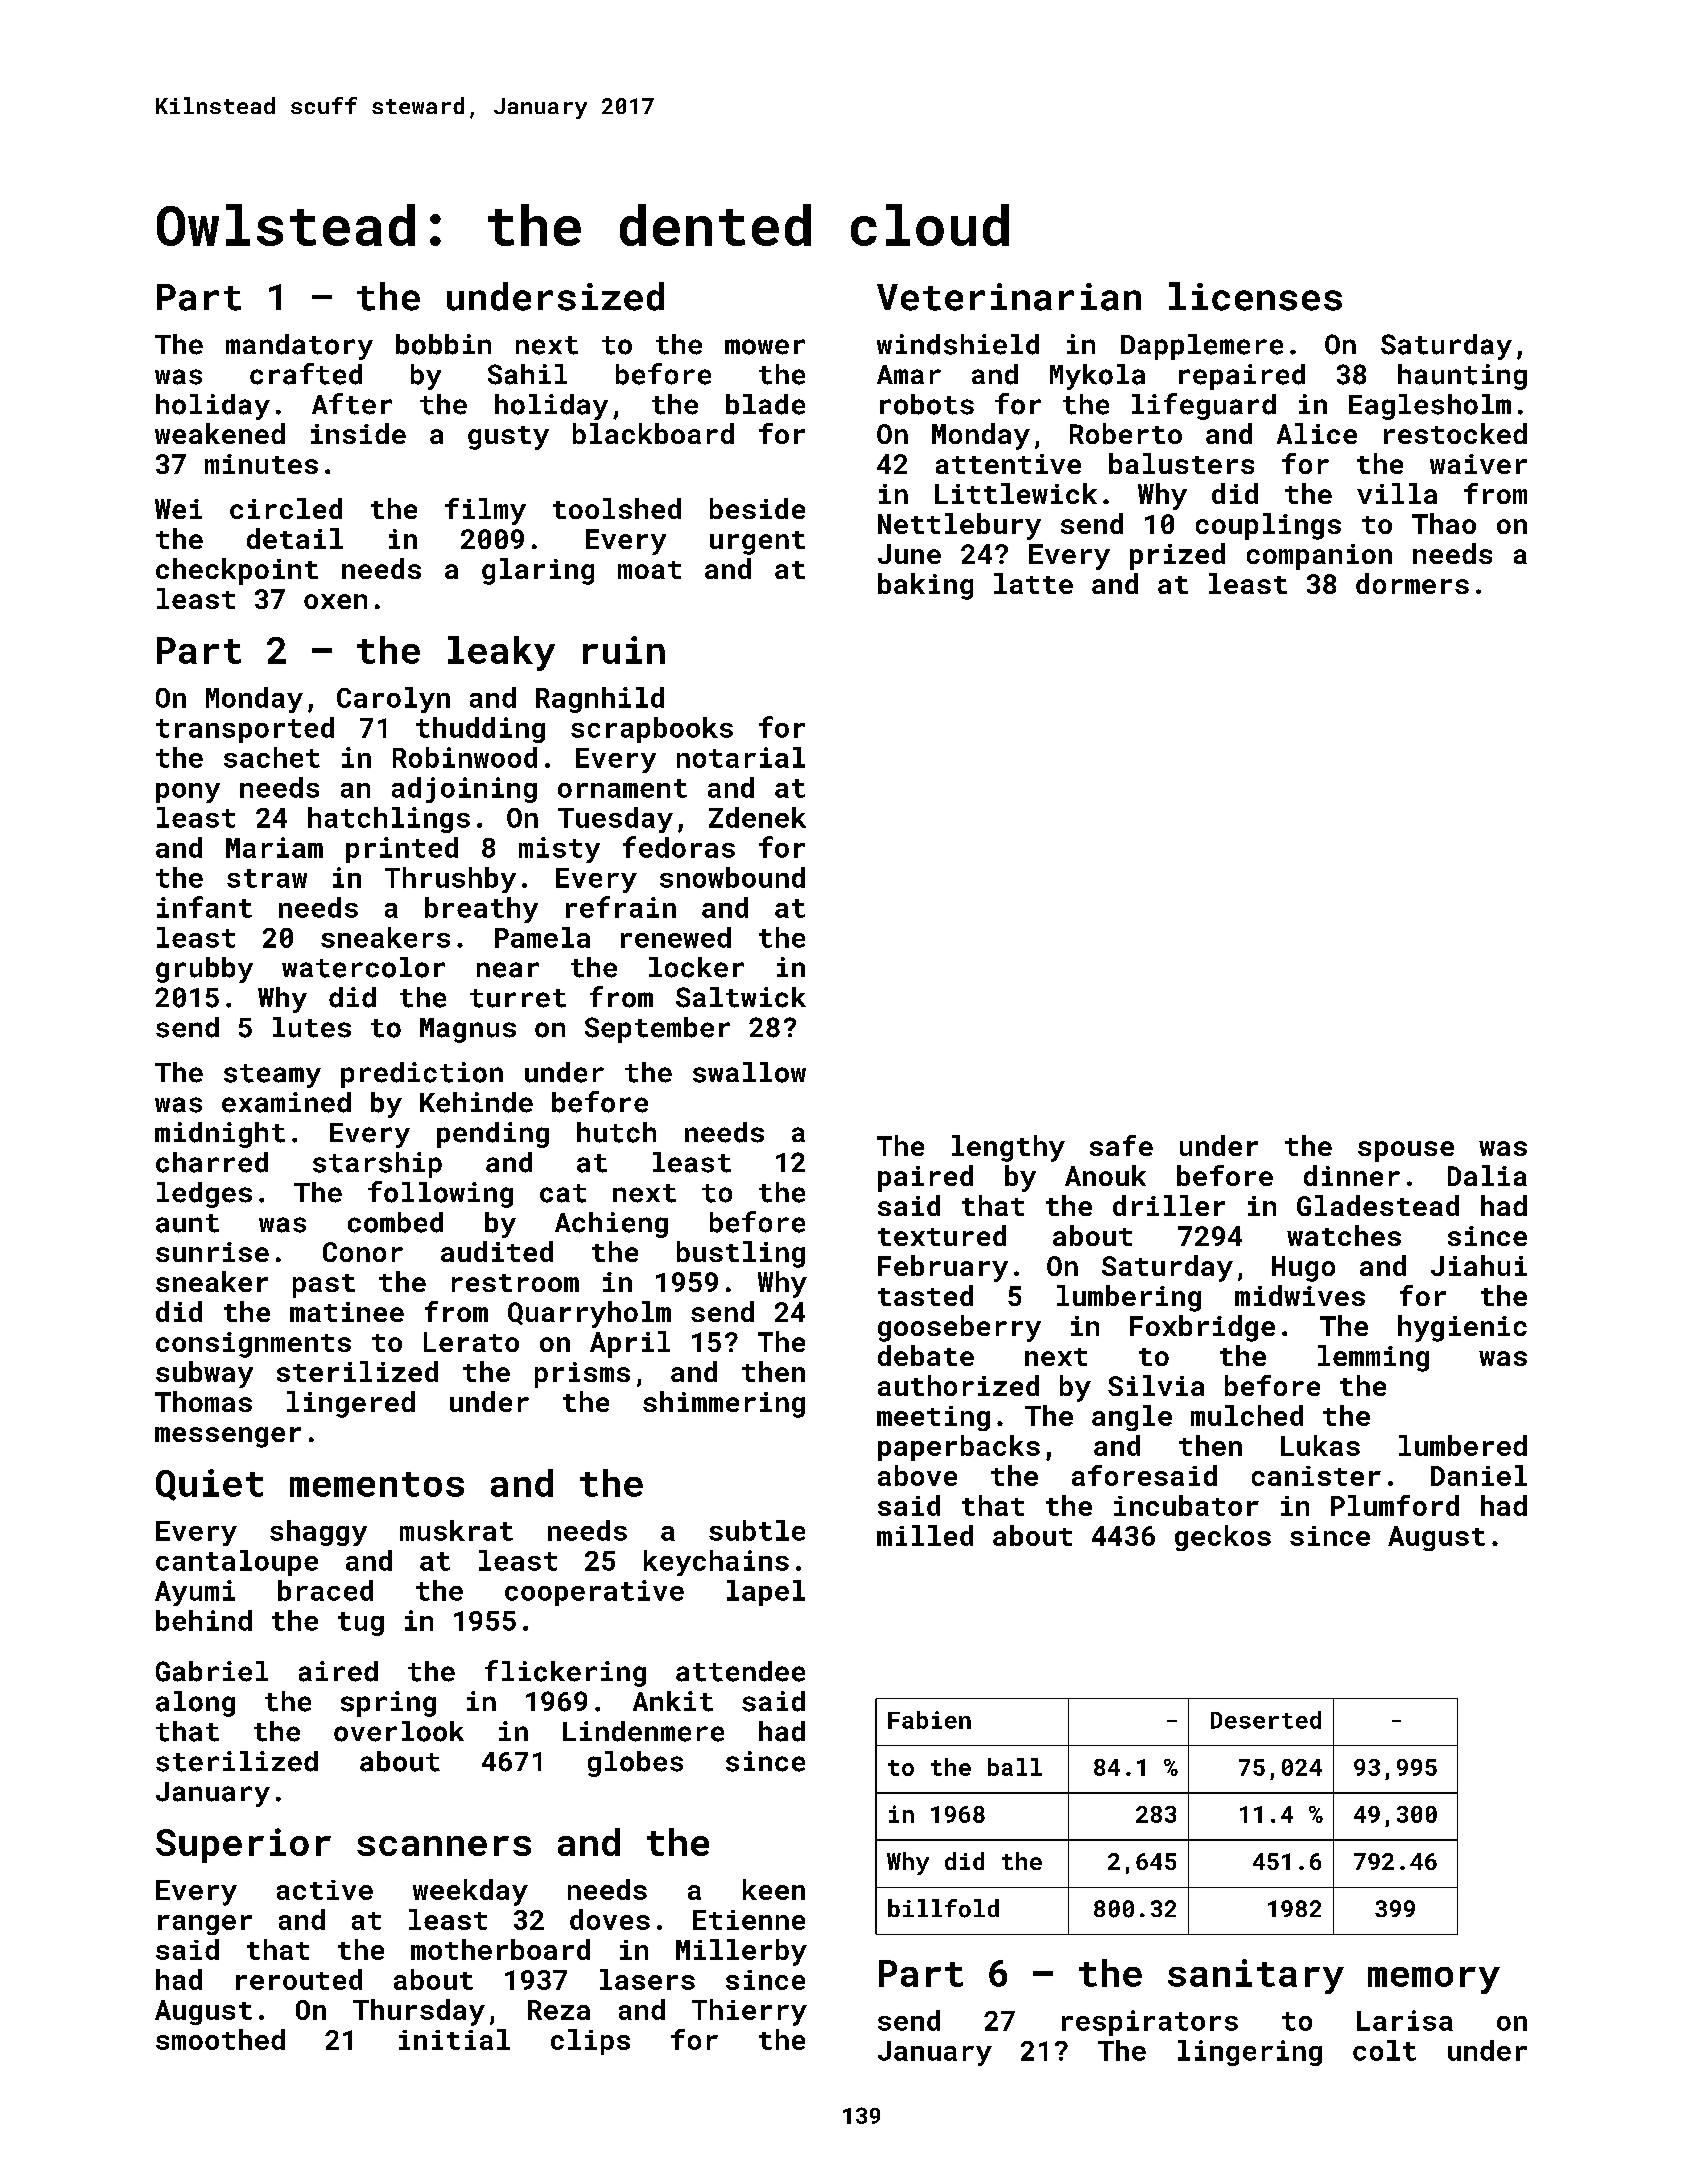 The width and height of the screenshot is (1683, 2178). Describe the element at coordinates (352, 404) in the screenshot. I see `After` at that location.
